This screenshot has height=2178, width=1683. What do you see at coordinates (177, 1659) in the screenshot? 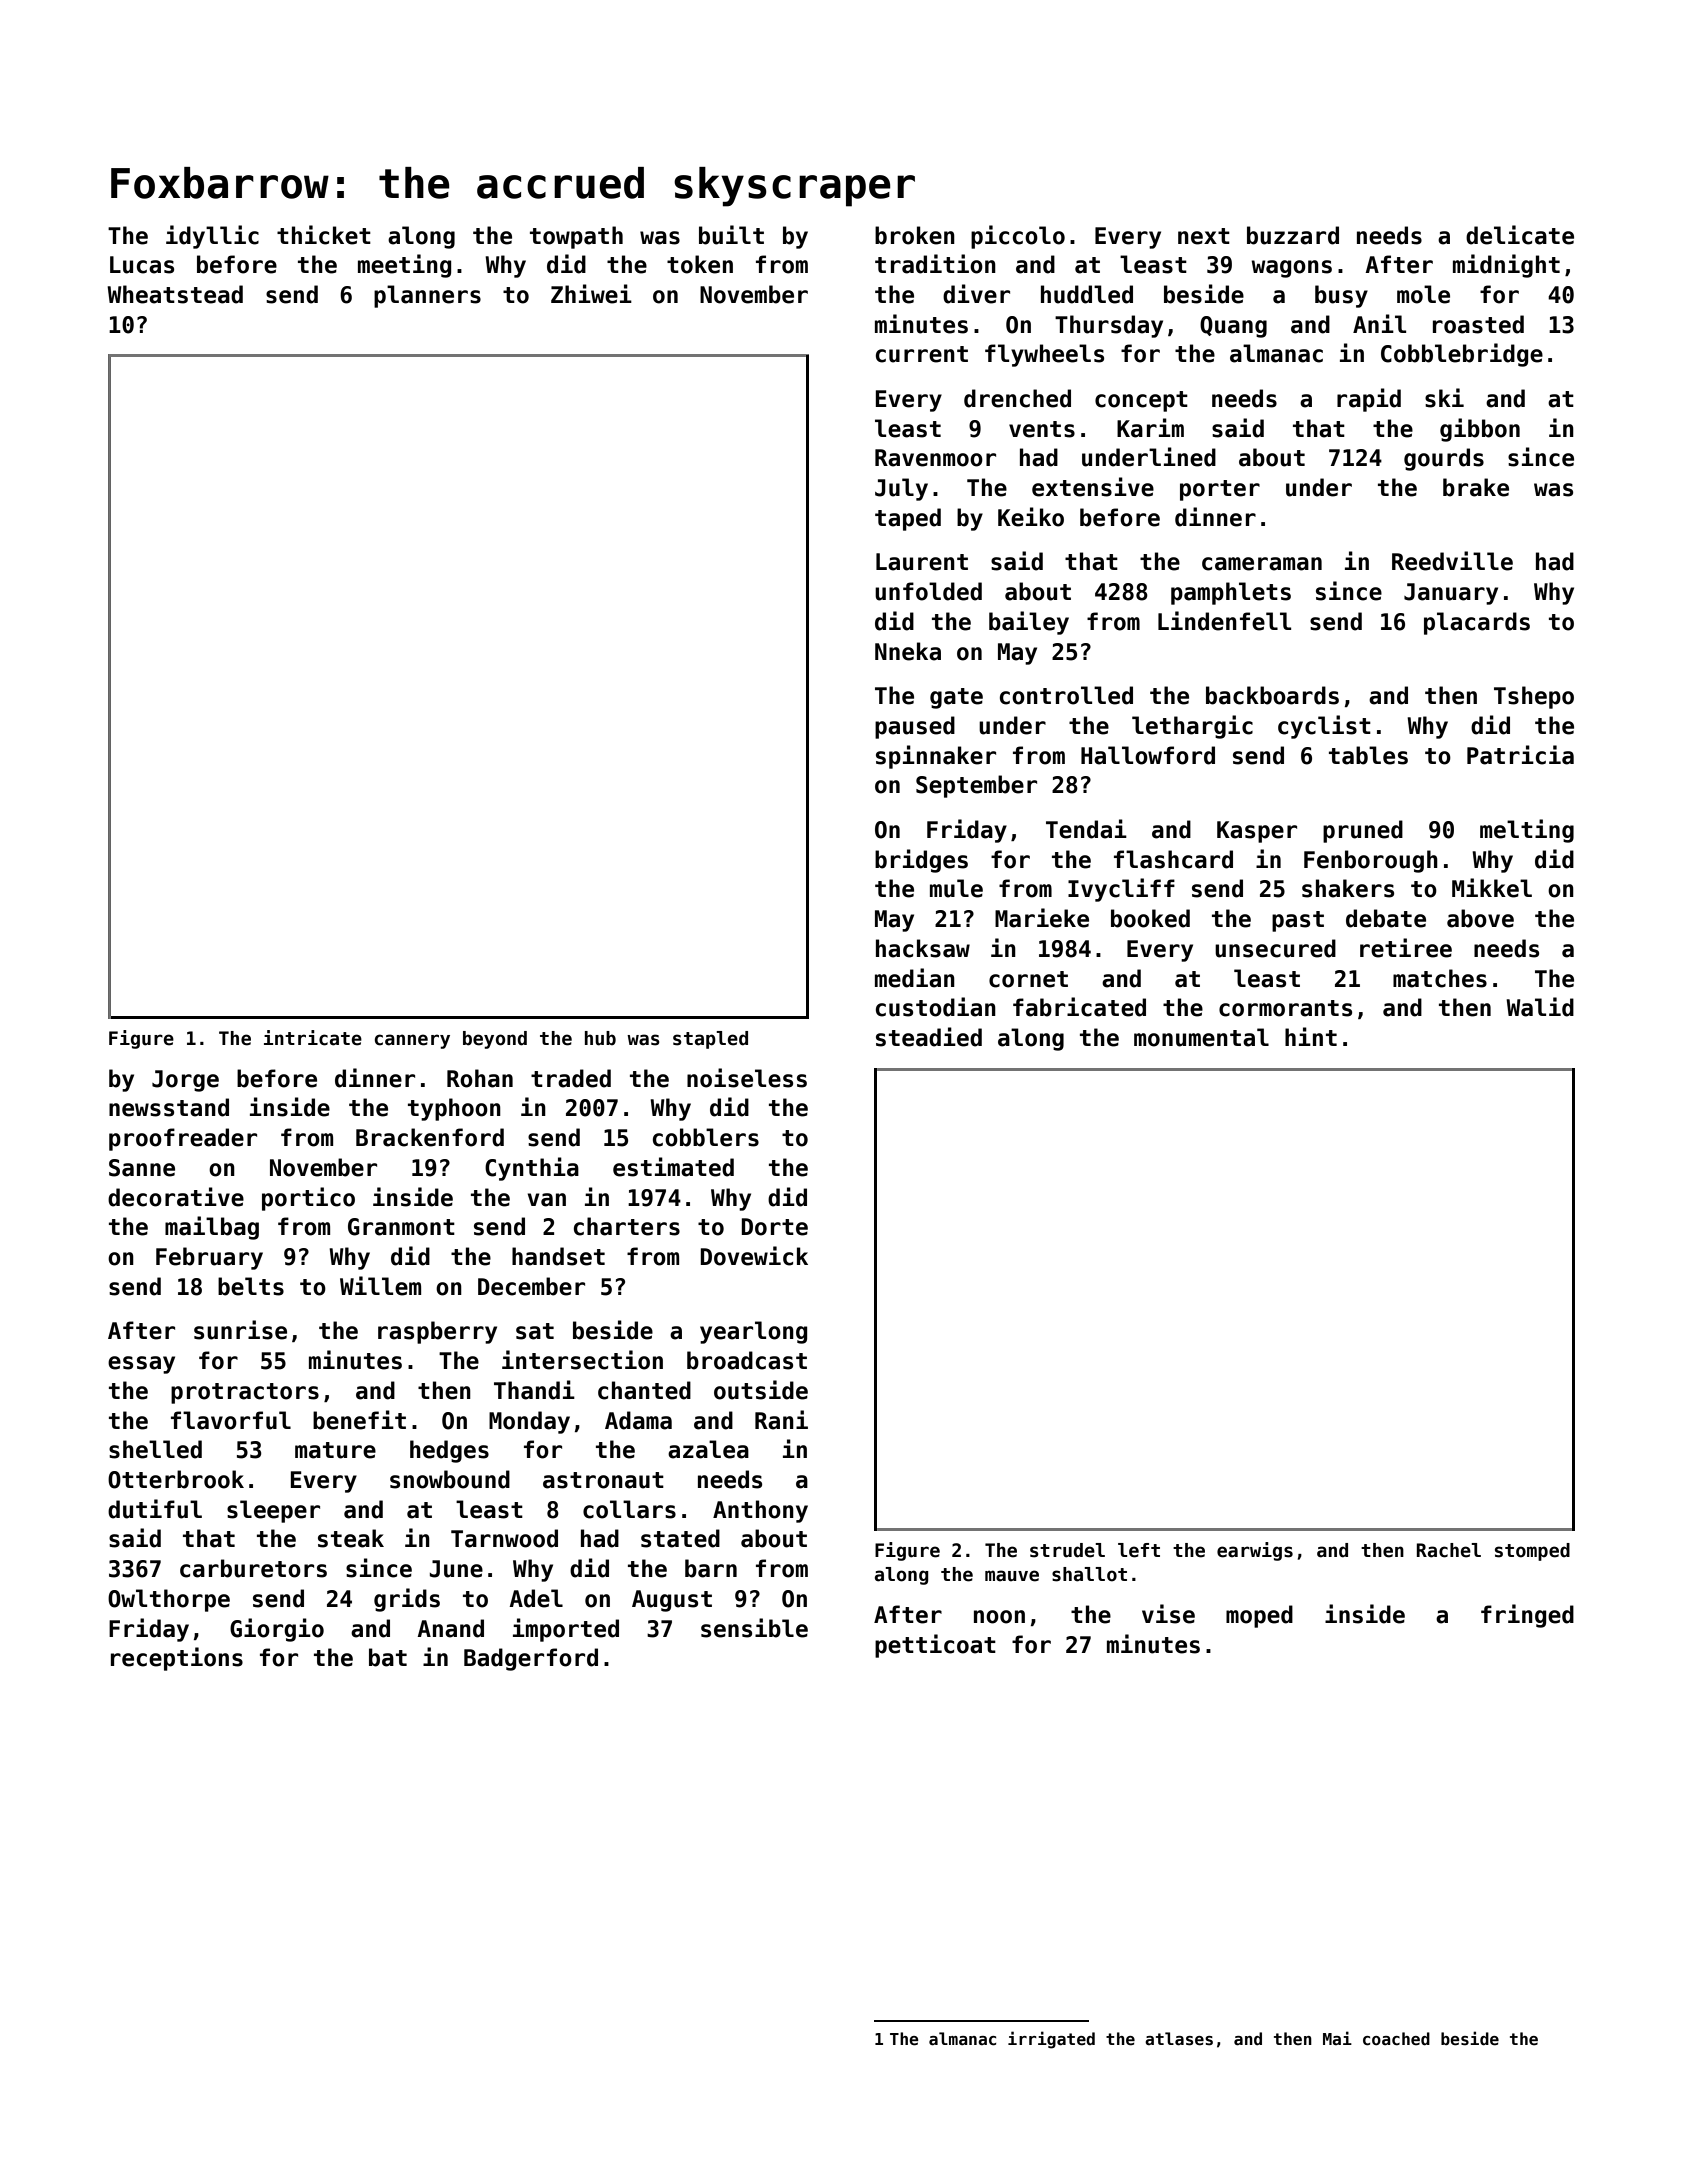
I see `receptions` at bounding box center [177, 1659].
